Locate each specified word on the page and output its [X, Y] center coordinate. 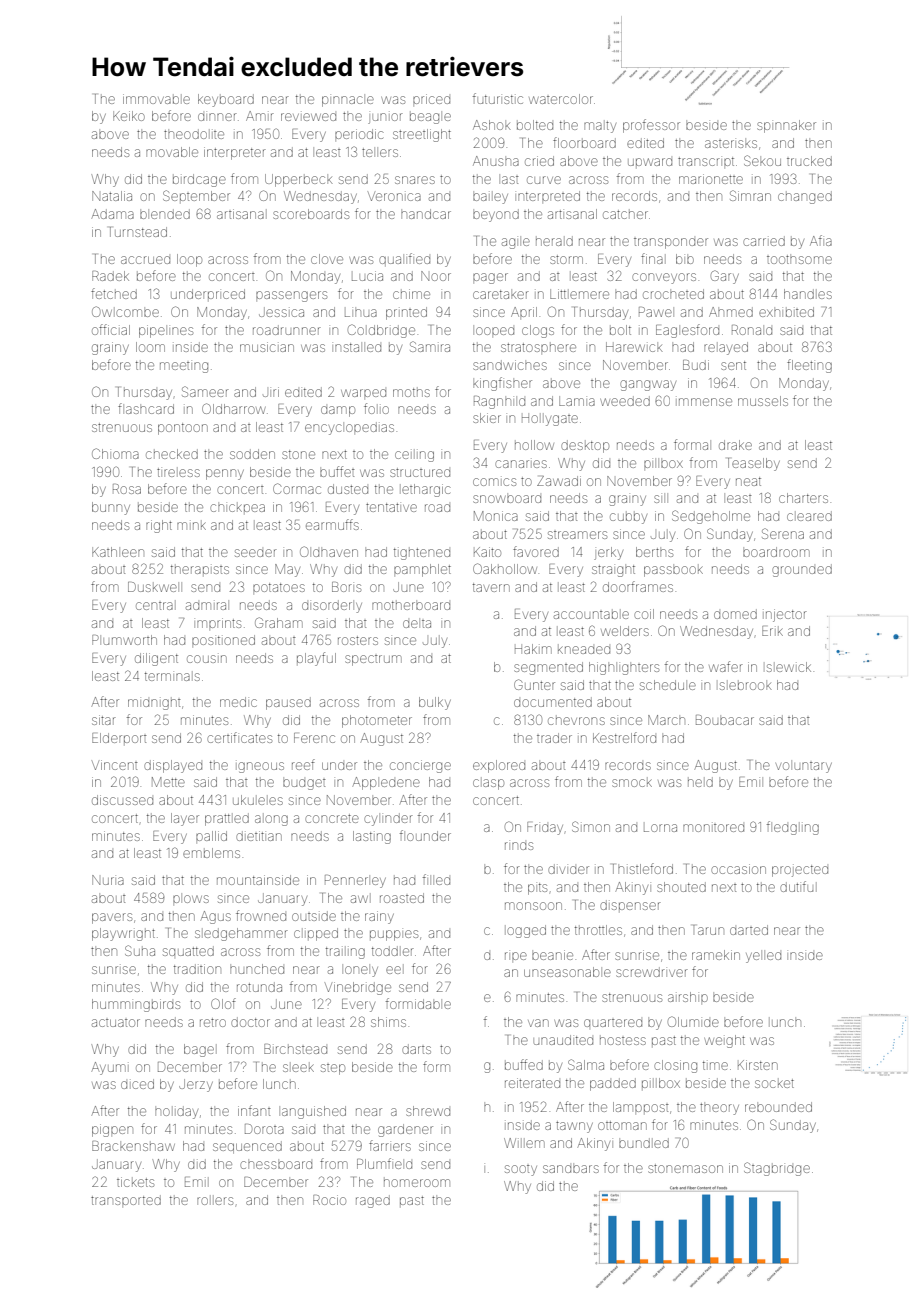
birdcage [199, 180]
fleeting [809, 366]
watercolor [561, 99]
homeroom [417, 1183]
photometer [377, 721]
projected [800, 871]
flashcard [146, 408]
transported [126, 1200]
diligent [156, 659]
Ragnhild [499, 402]
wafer [726, 666]
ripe [516, 956]
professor [651, 126]
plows [191, 899]
